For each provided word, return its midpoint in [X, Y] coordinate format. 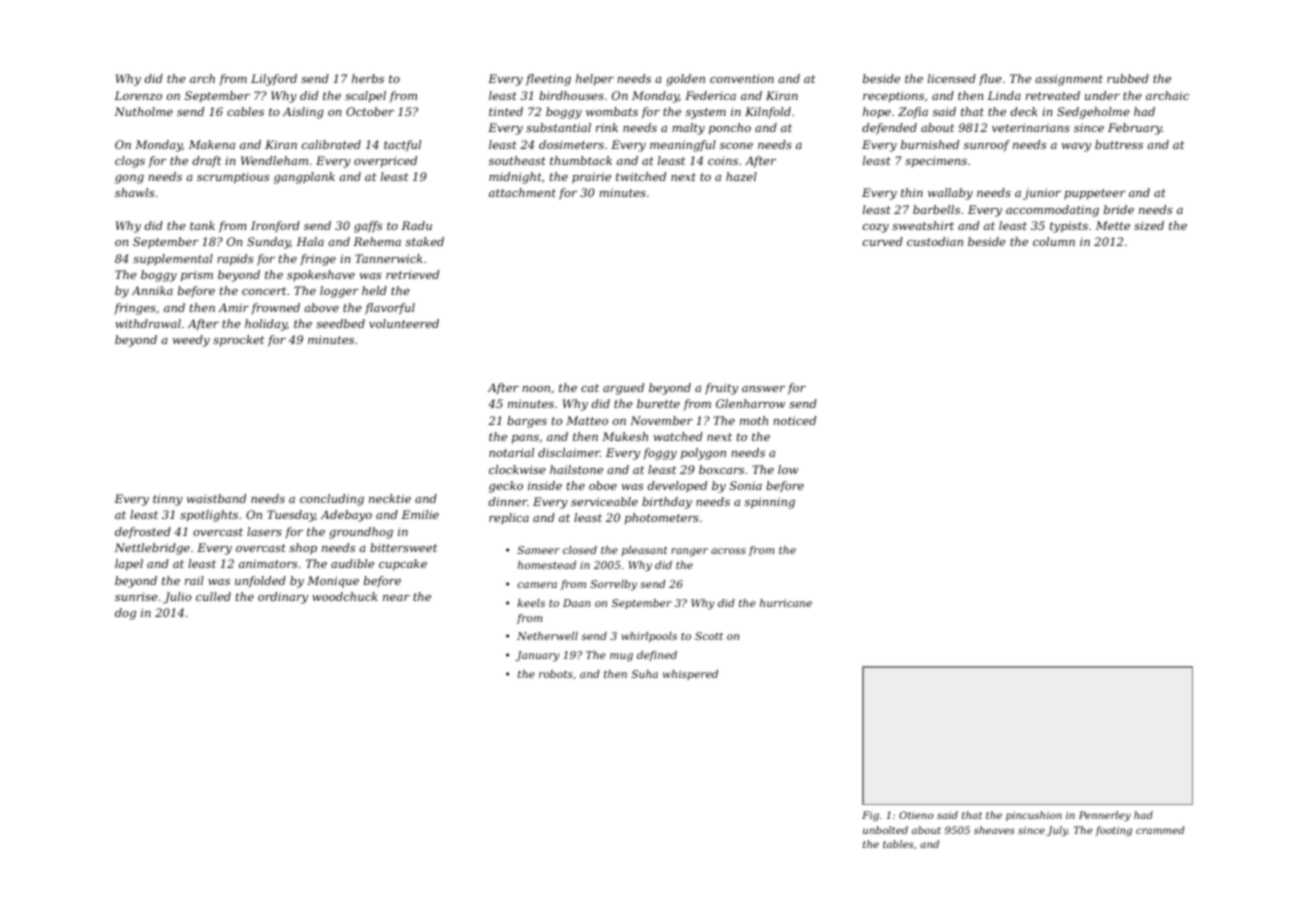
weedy [191, 341]
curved [883, 241]
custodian [935, 241]
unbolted [885, 830]
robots [556, 674]
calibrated [331, 144]
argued [623, 389]
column [1054, 241]
